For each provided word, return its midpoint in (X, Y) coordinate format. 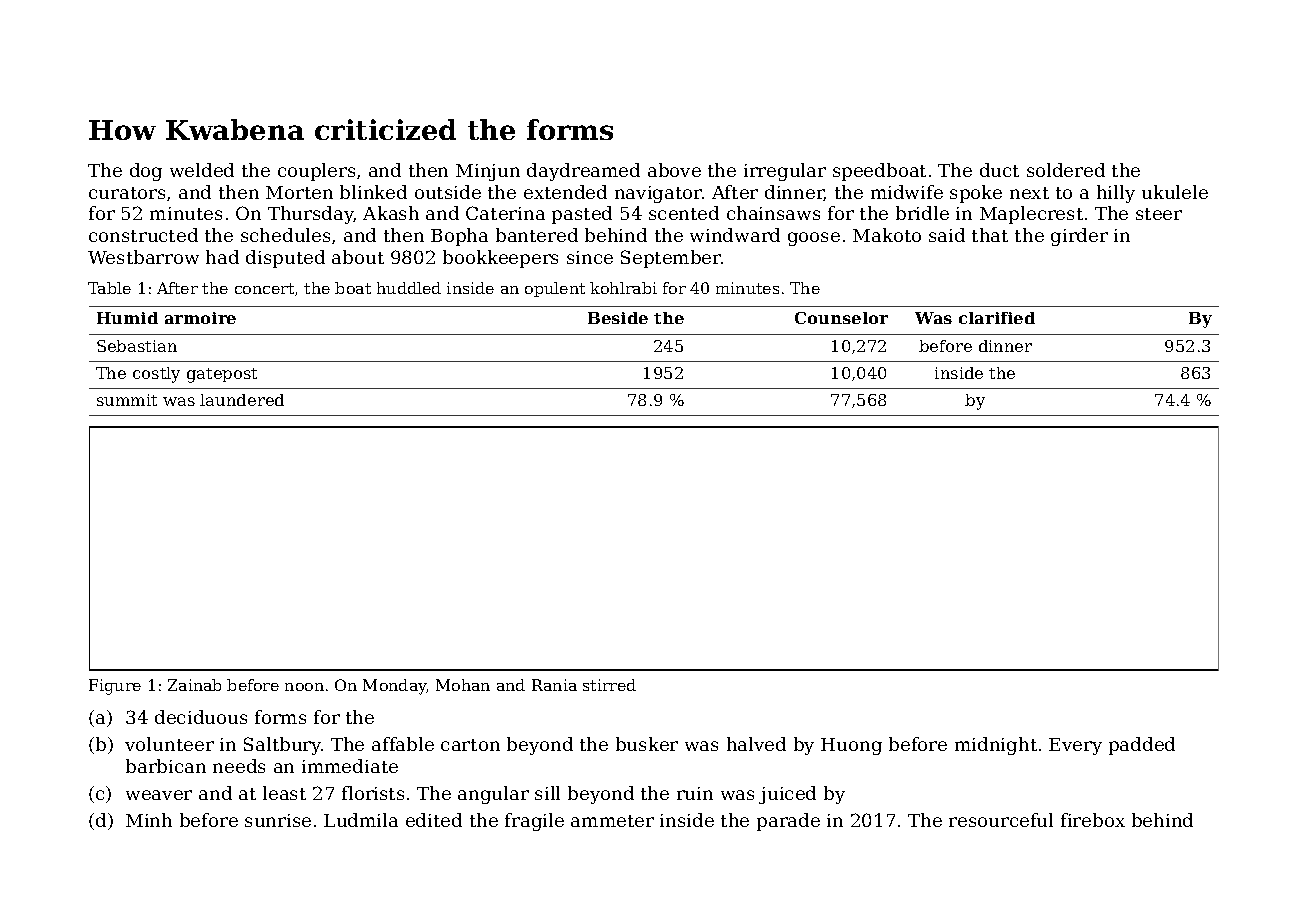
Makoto (887, 235)
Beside (618, 318)
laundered (242, 400)
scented (684, 213)
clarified (997, 318)
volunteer (169, 744)
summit (127, 400)
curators (127, 193)
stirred (609, 685)
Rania (554, 685)
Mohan (463, 685)
